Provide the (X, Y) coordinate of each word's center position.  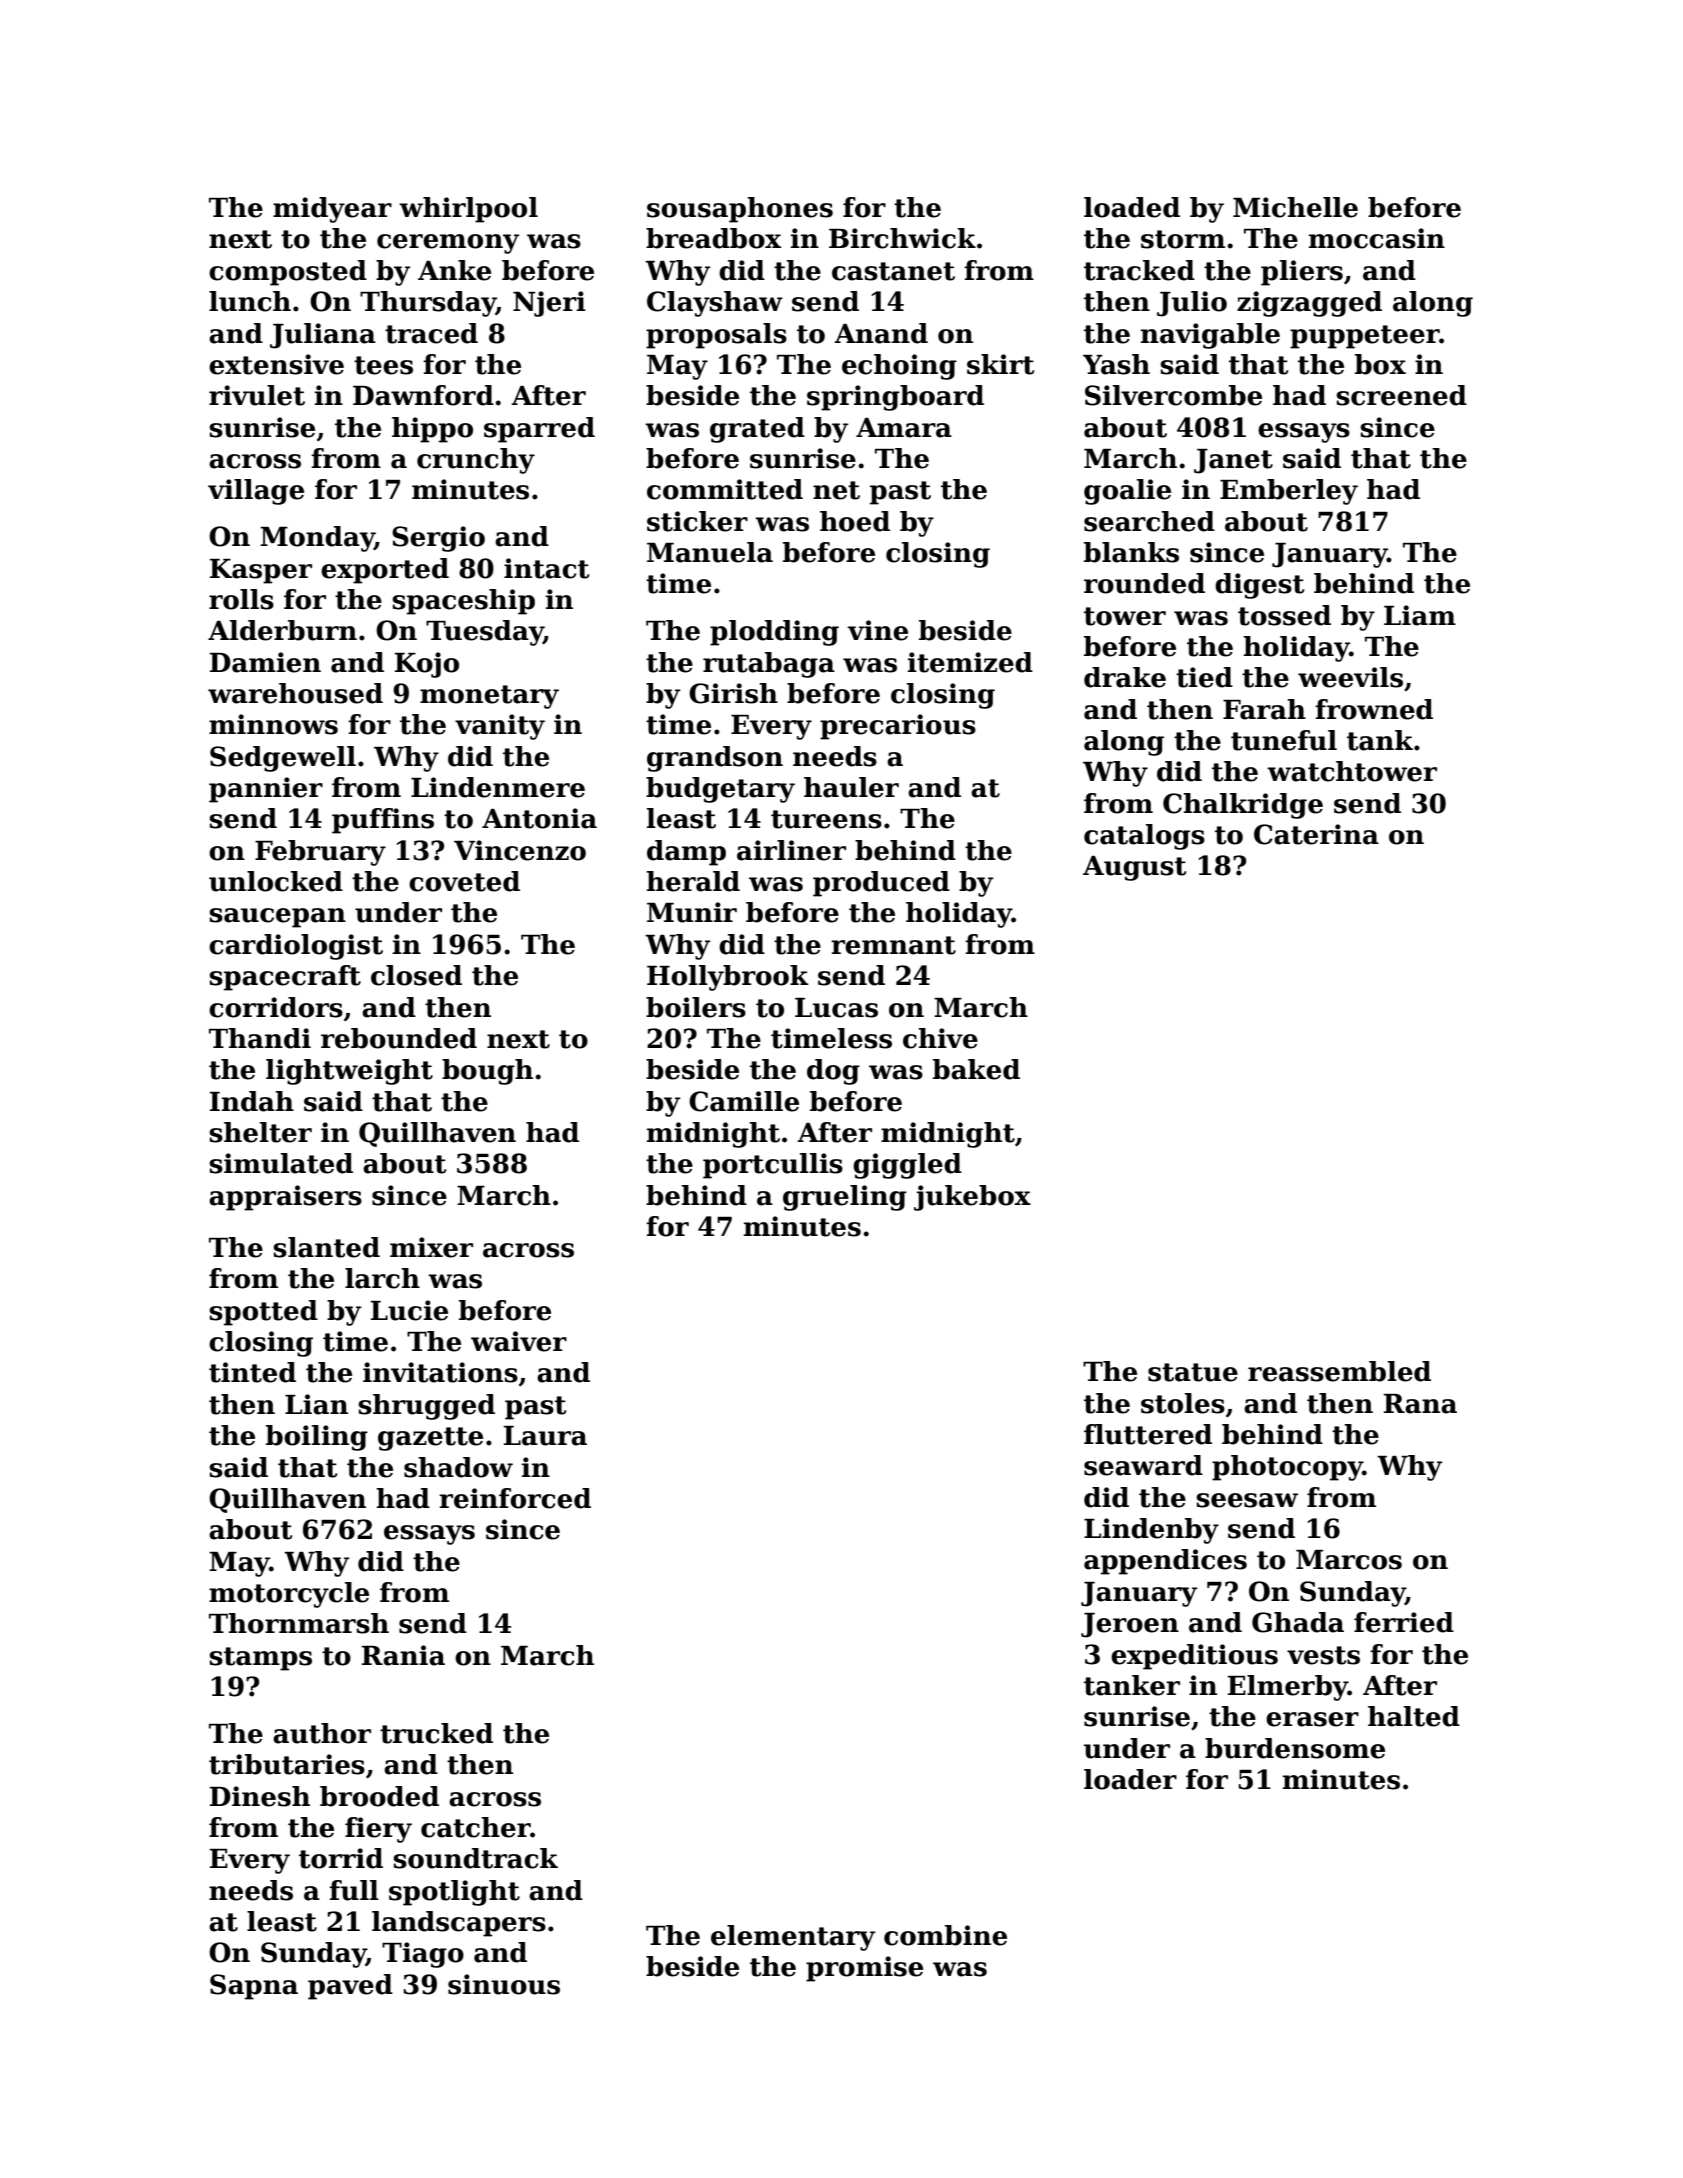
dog (833, 1072)
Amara (904, 428)
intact (546, 568)
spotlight (454, 1893)
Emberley (1289, 492)
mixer (431, 1247)
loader (1130, 1779)
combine (945, 1935)
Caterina (1316, 834)
